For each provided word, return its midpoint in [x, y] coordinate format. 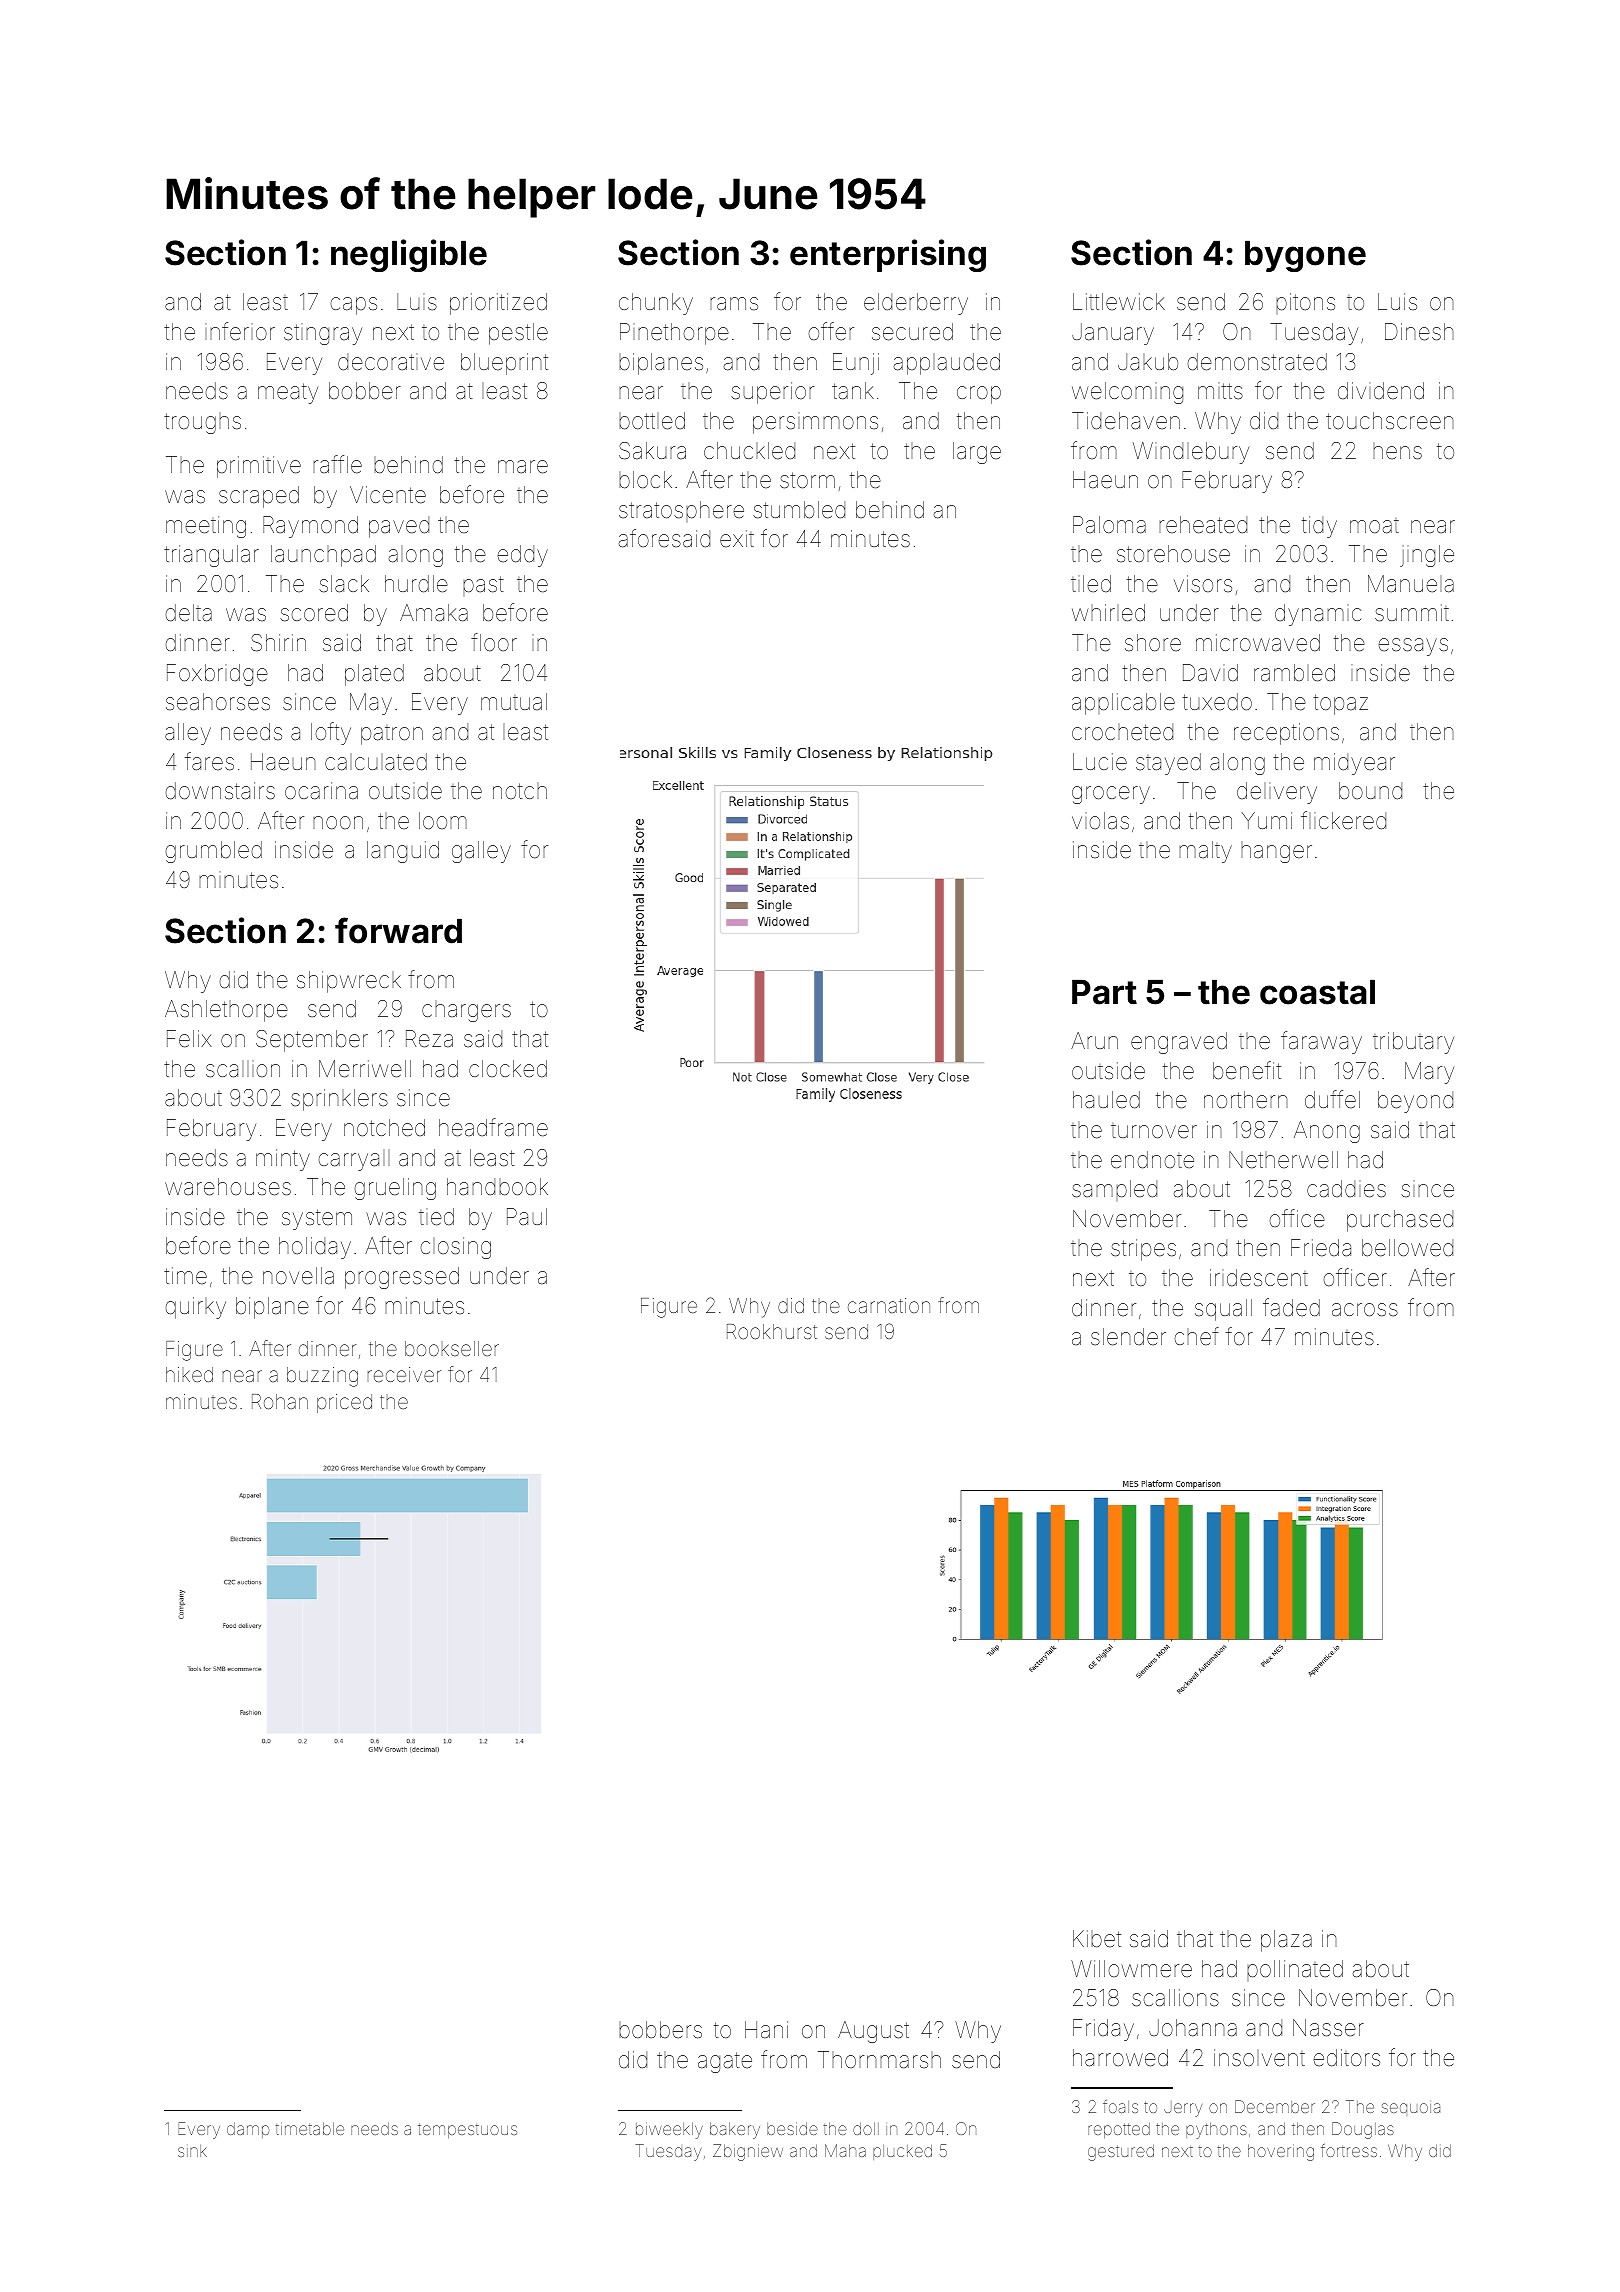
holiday [315, 1248]
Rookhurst [772, 1331]
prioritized [498, 304]
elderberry [916, 304]
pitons [1305, 303]
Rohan [280, 1401]
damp [248, 2130]
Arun [1094, 1040]
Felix [189, 1039]
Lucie [1100, 762]
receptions [1286, 734]
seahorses [218, 702]
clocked [508, 1069]
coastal [1317, 992]
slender [1128, 1337]
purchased [1400, 1221]
